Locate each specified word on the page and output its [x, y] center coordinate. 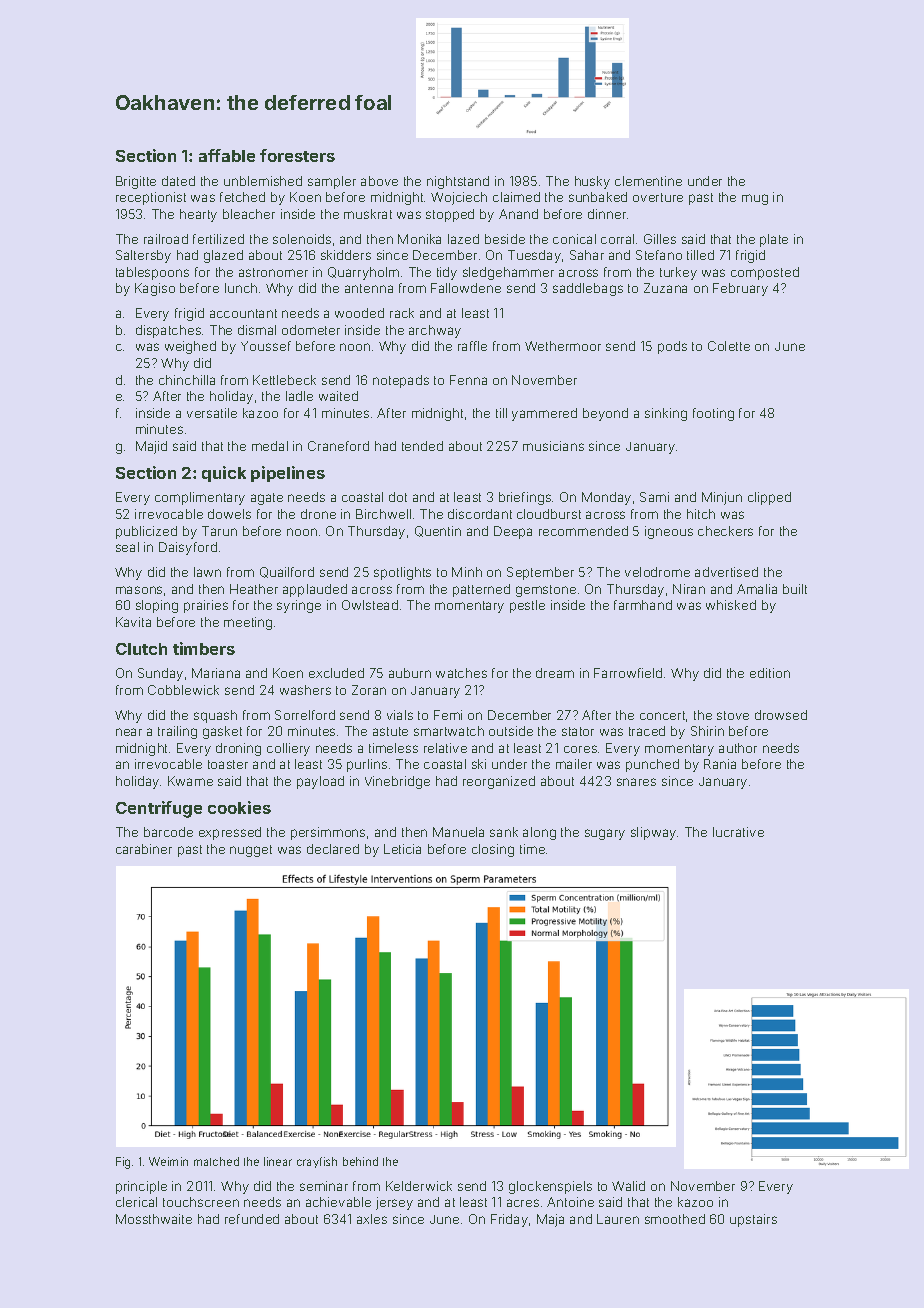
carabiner [144, 849]
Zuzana [665, 288]
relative [445, 748]
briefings [525, 498]
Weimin [168, 1161]
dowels [229, 514]
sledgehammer [508, 273]
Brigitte [136, 182]
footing [713, 414]
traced [647, 731]
